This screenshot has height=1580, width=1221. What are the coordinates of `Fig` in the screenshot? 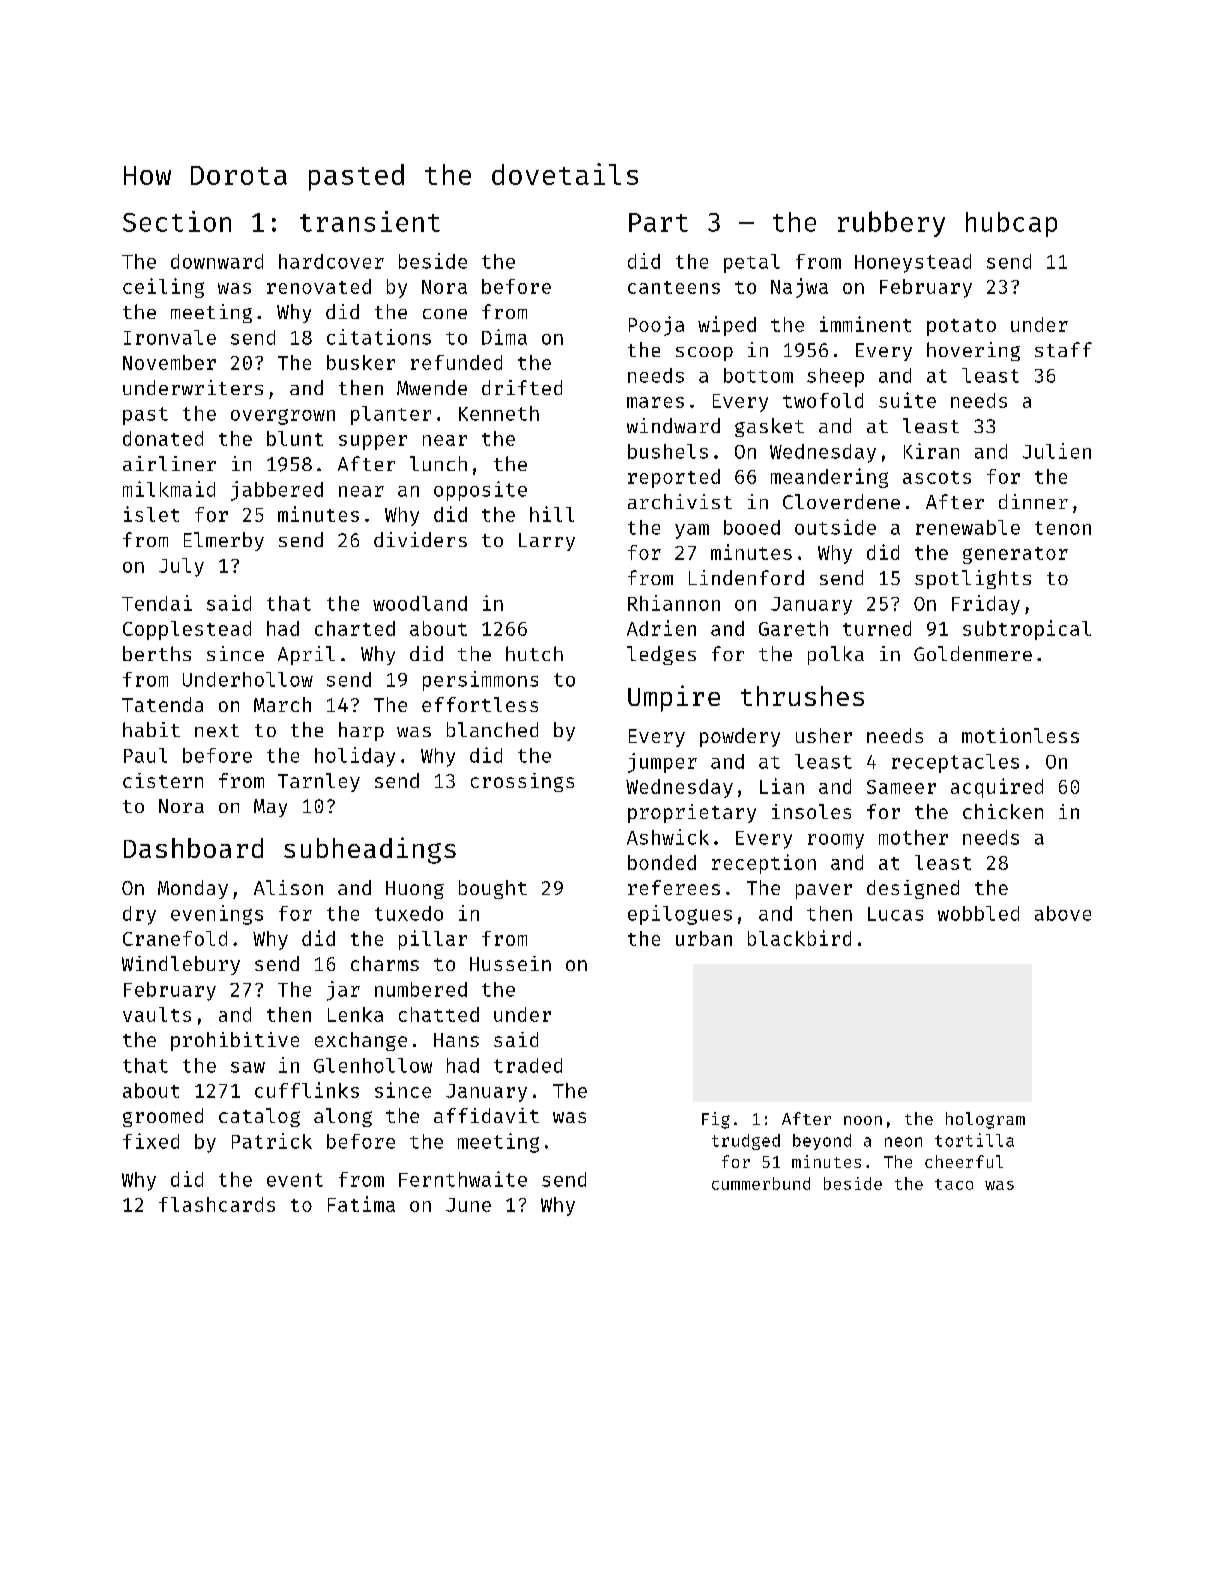 It's located at (716, 1120).
